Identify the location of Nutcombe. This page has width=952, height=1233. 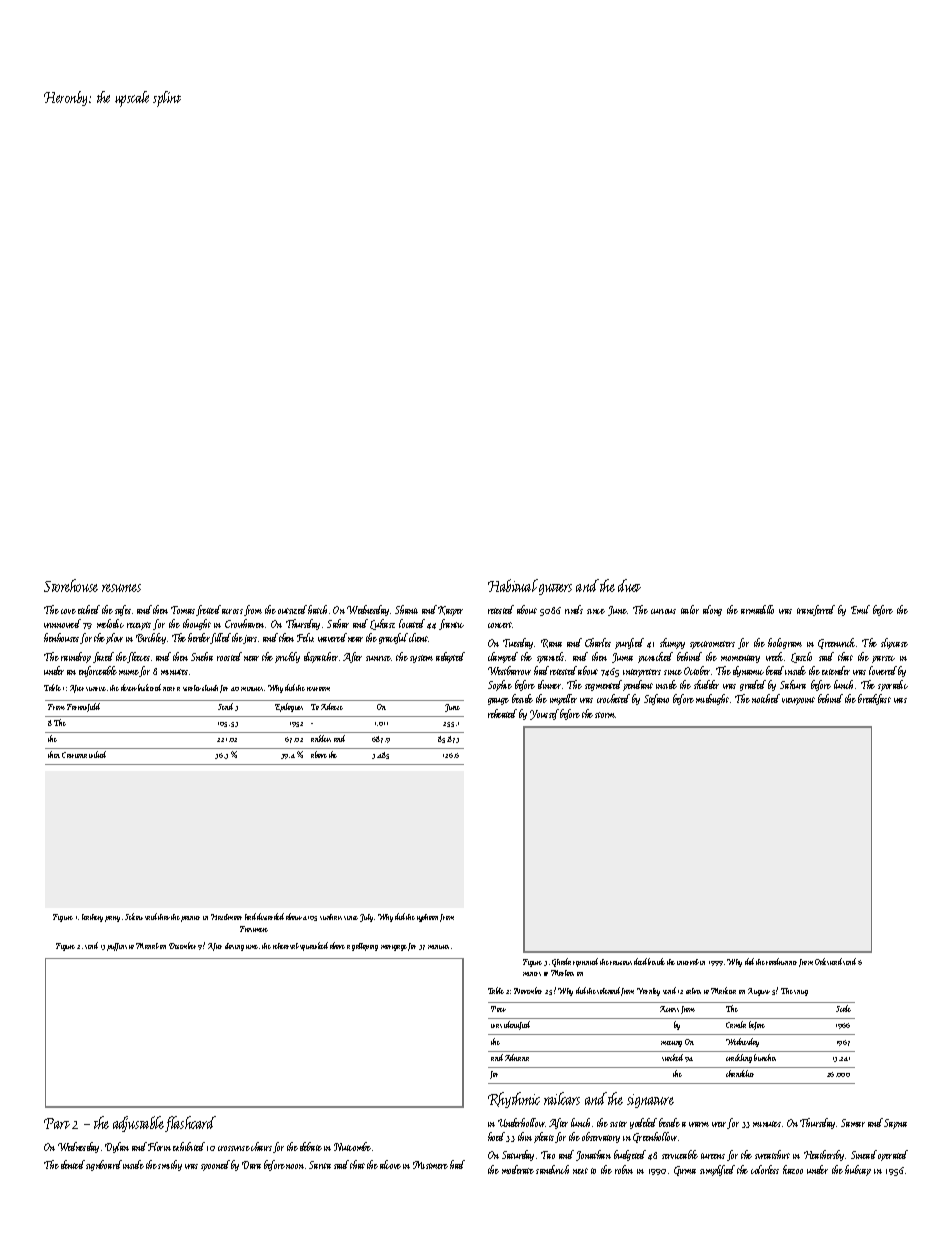
(352, 1146).
